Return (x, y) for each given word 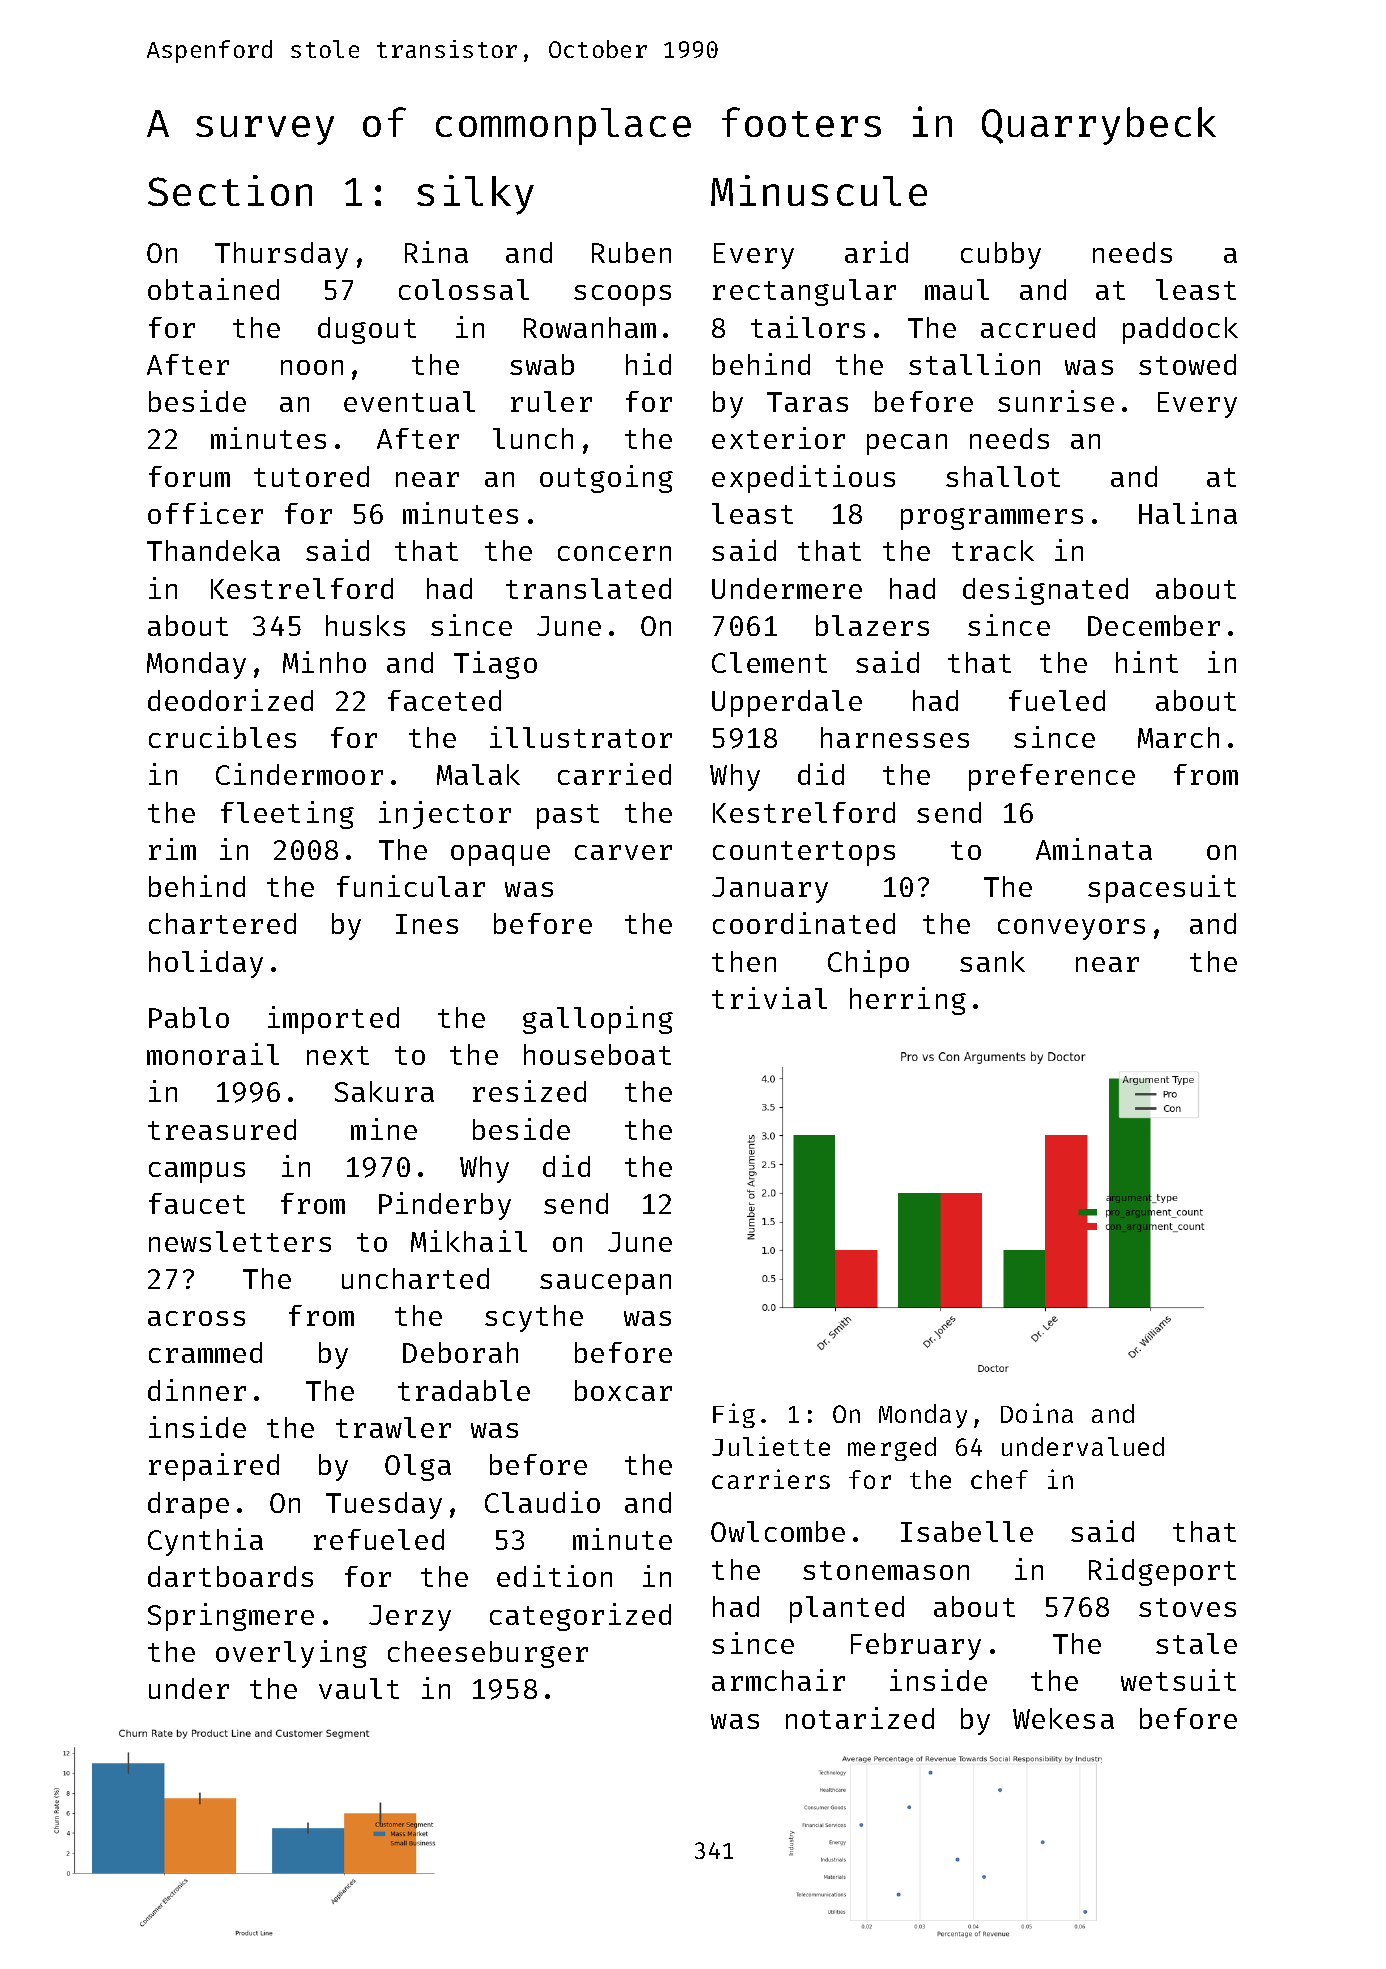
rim (172, 849)
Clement (769, 662)
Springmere (231, 1617)
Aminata (1094, 849)
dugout (367, 330)
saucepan (605, 1284)
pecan (907, 444)
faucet (197, 1203)
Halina (1188, 513)
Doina (1037, 1413)
